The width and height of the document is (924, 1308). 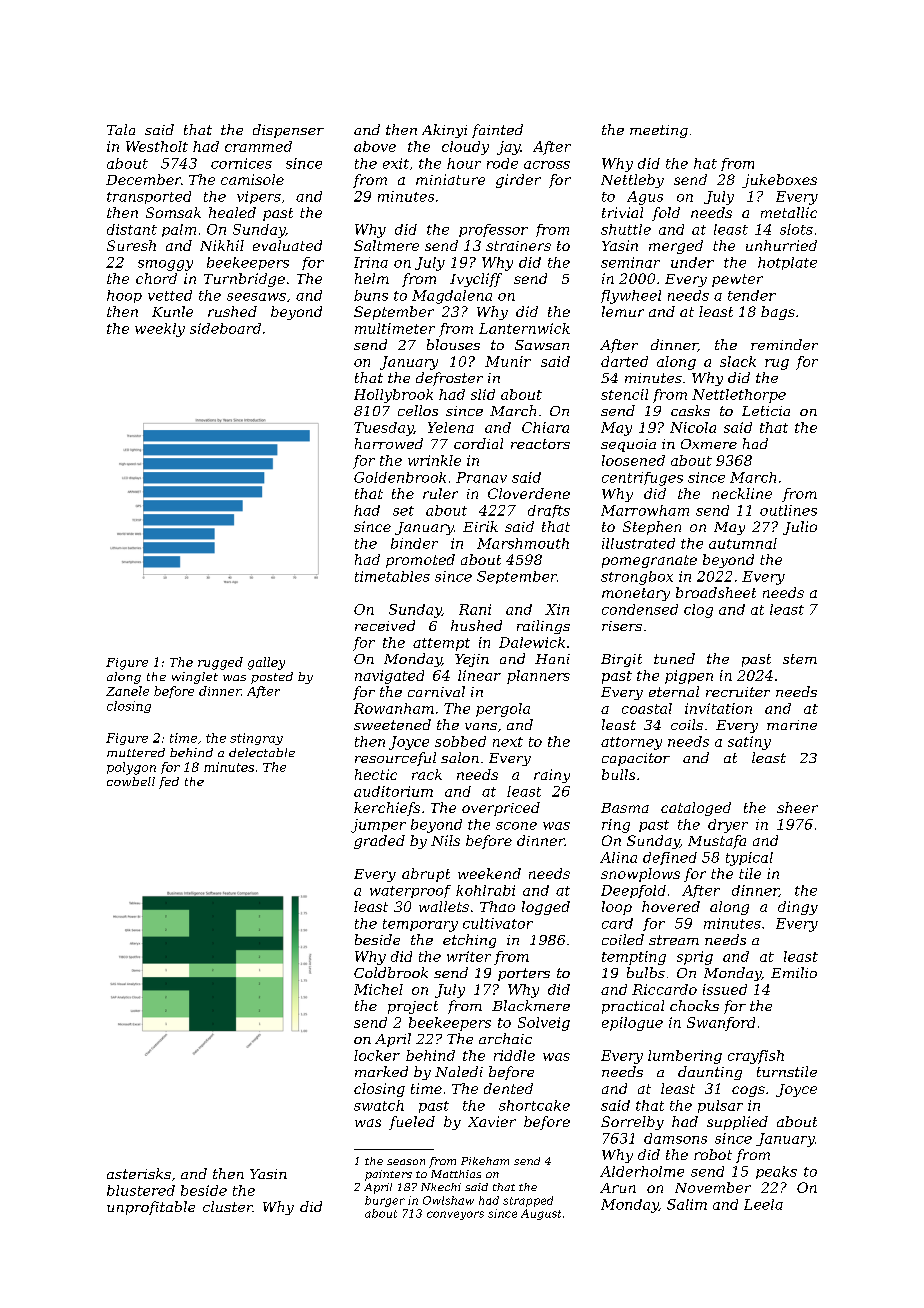 What do you see at coordinates (738, 361) in the document?
I see `slack` at bounding box center [738, 361].
